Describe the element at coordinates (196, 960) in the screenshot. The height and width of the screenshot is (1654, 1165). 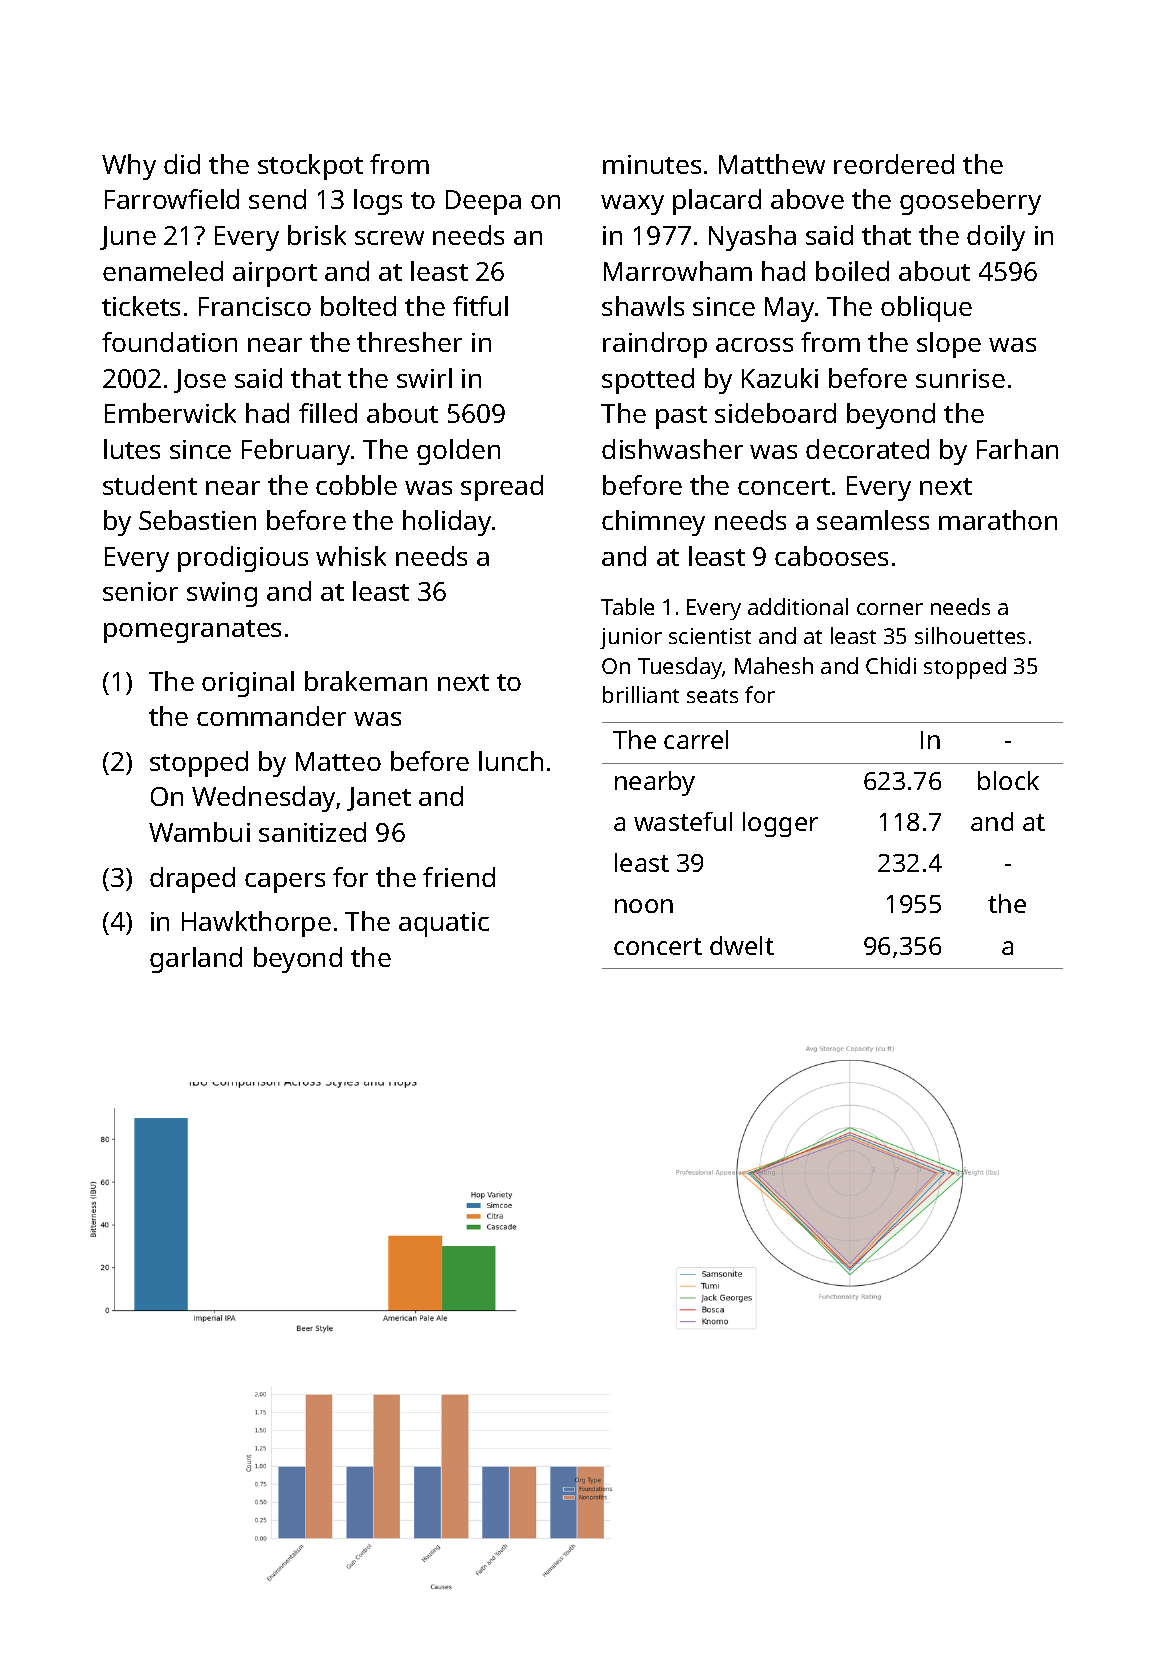
I see `garland` at that location.
